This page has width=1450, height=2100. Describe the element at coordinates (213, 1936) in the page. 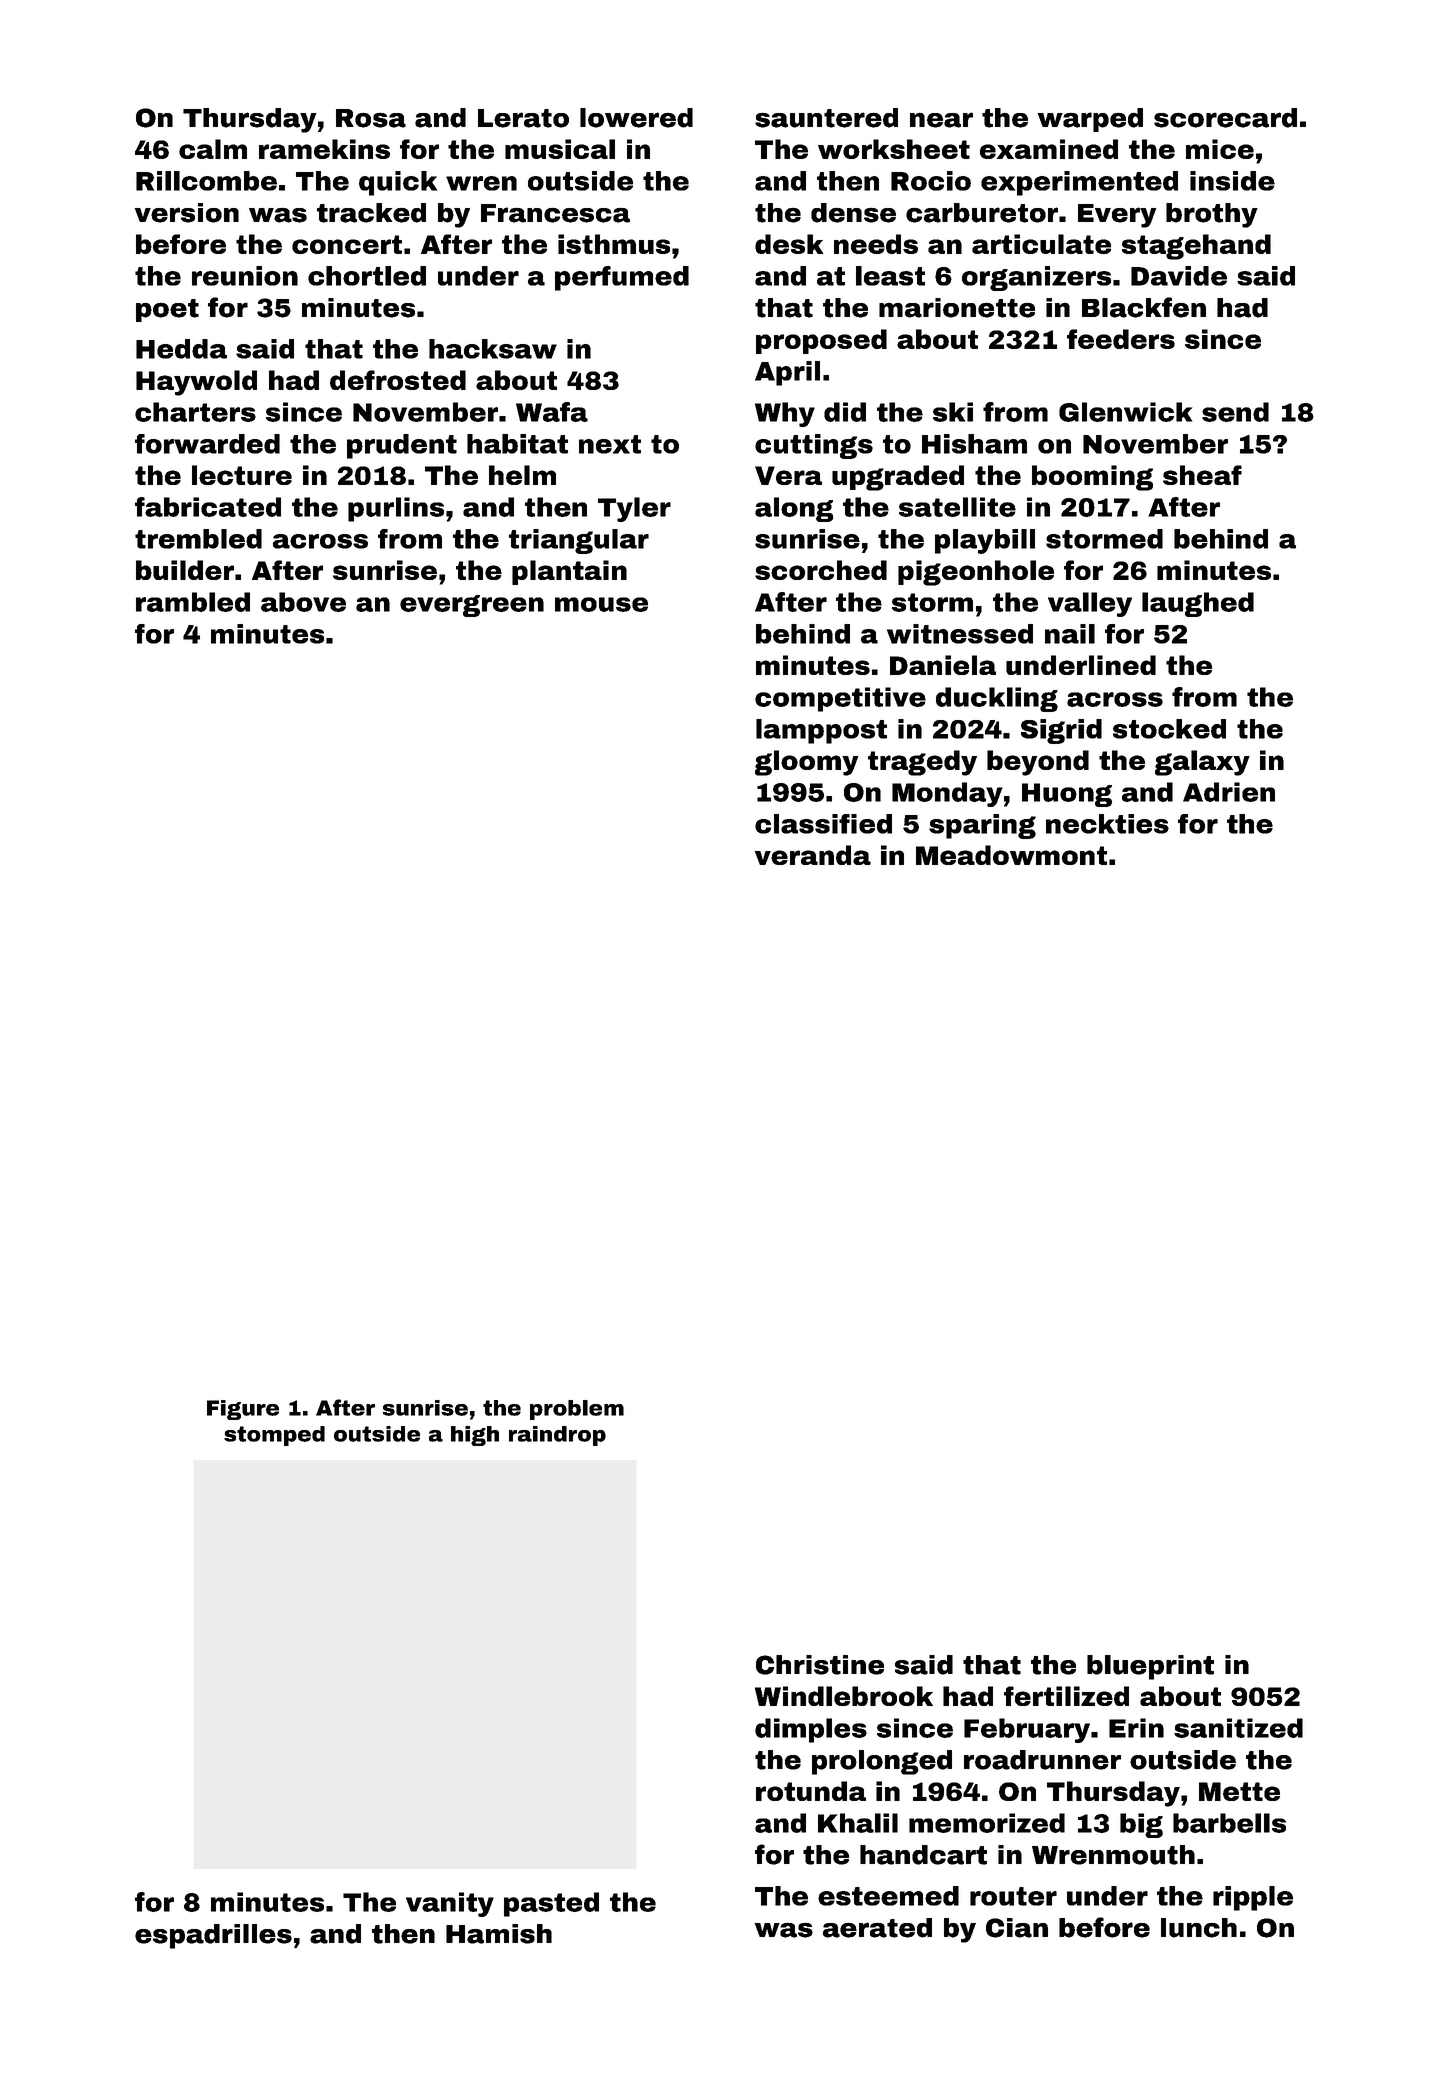

I see `espadrilles` at that location.
